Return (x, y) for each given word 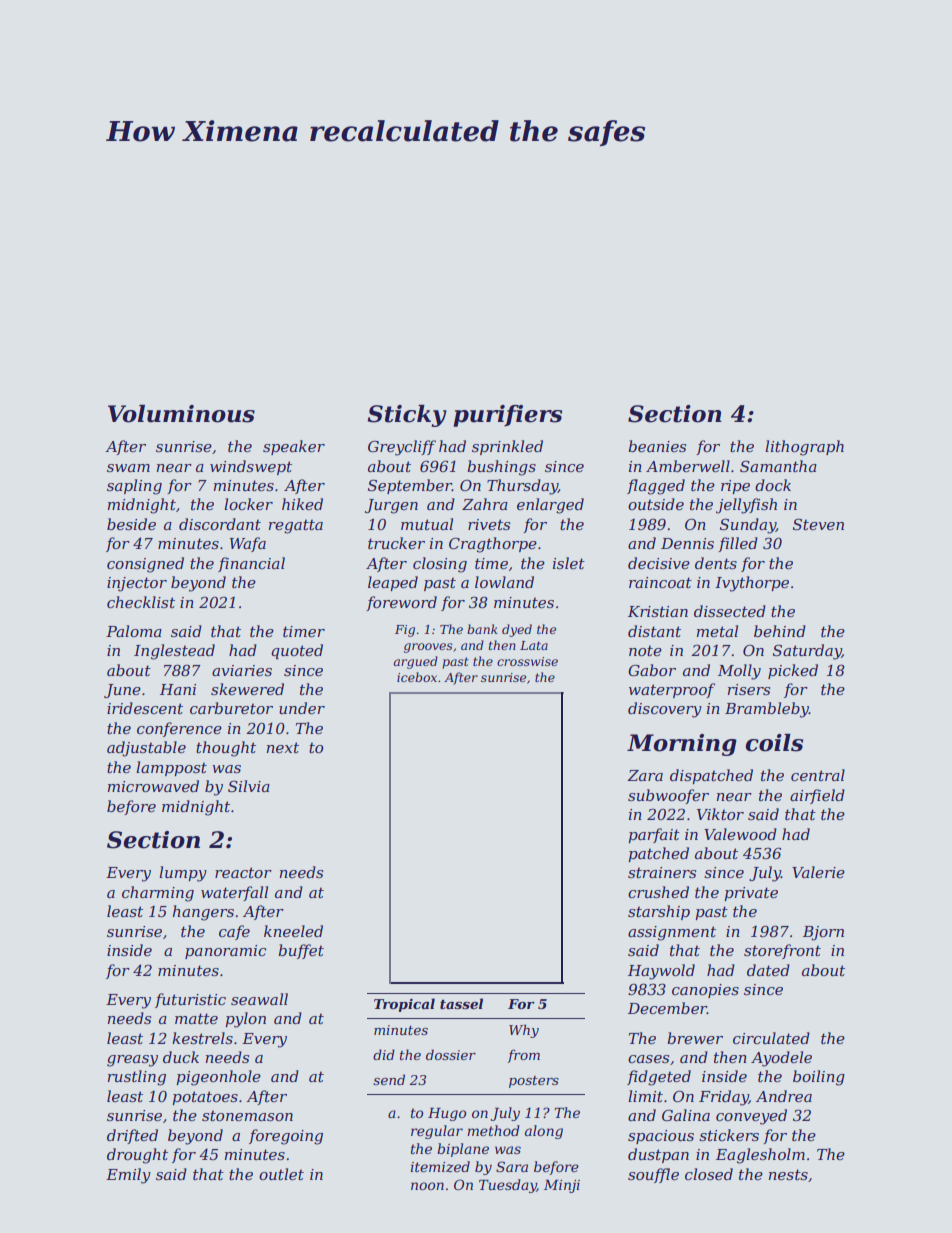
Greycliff (402, 448)
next (283, 747)
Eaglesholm (760, 1156)
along (544, 1132)
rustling (137, 1078)
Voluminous (181, 414)
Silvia (249, 786)
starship (659, 912)
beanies (657, 446)
